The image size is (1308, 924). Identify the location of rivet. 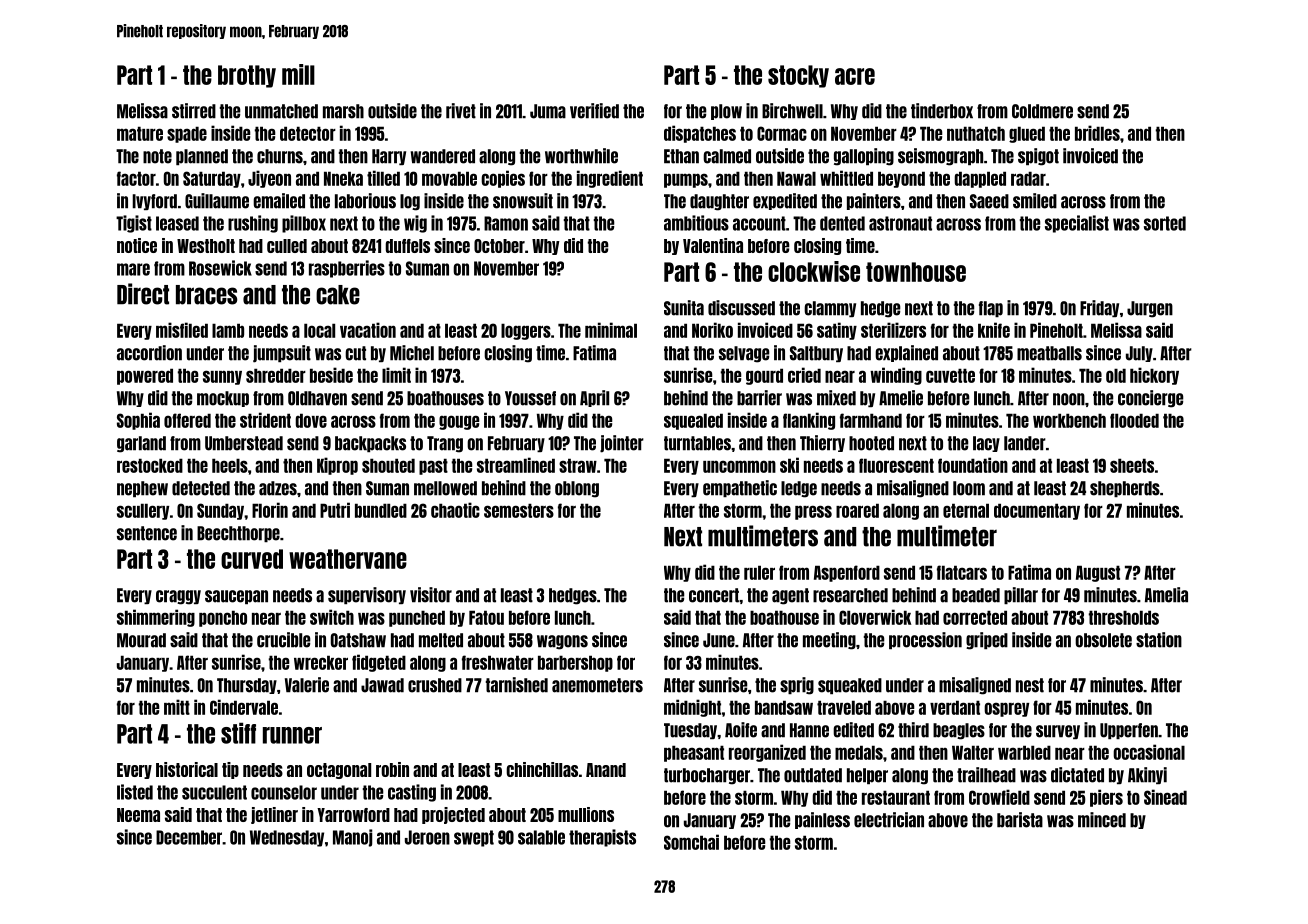
(461, 111).
